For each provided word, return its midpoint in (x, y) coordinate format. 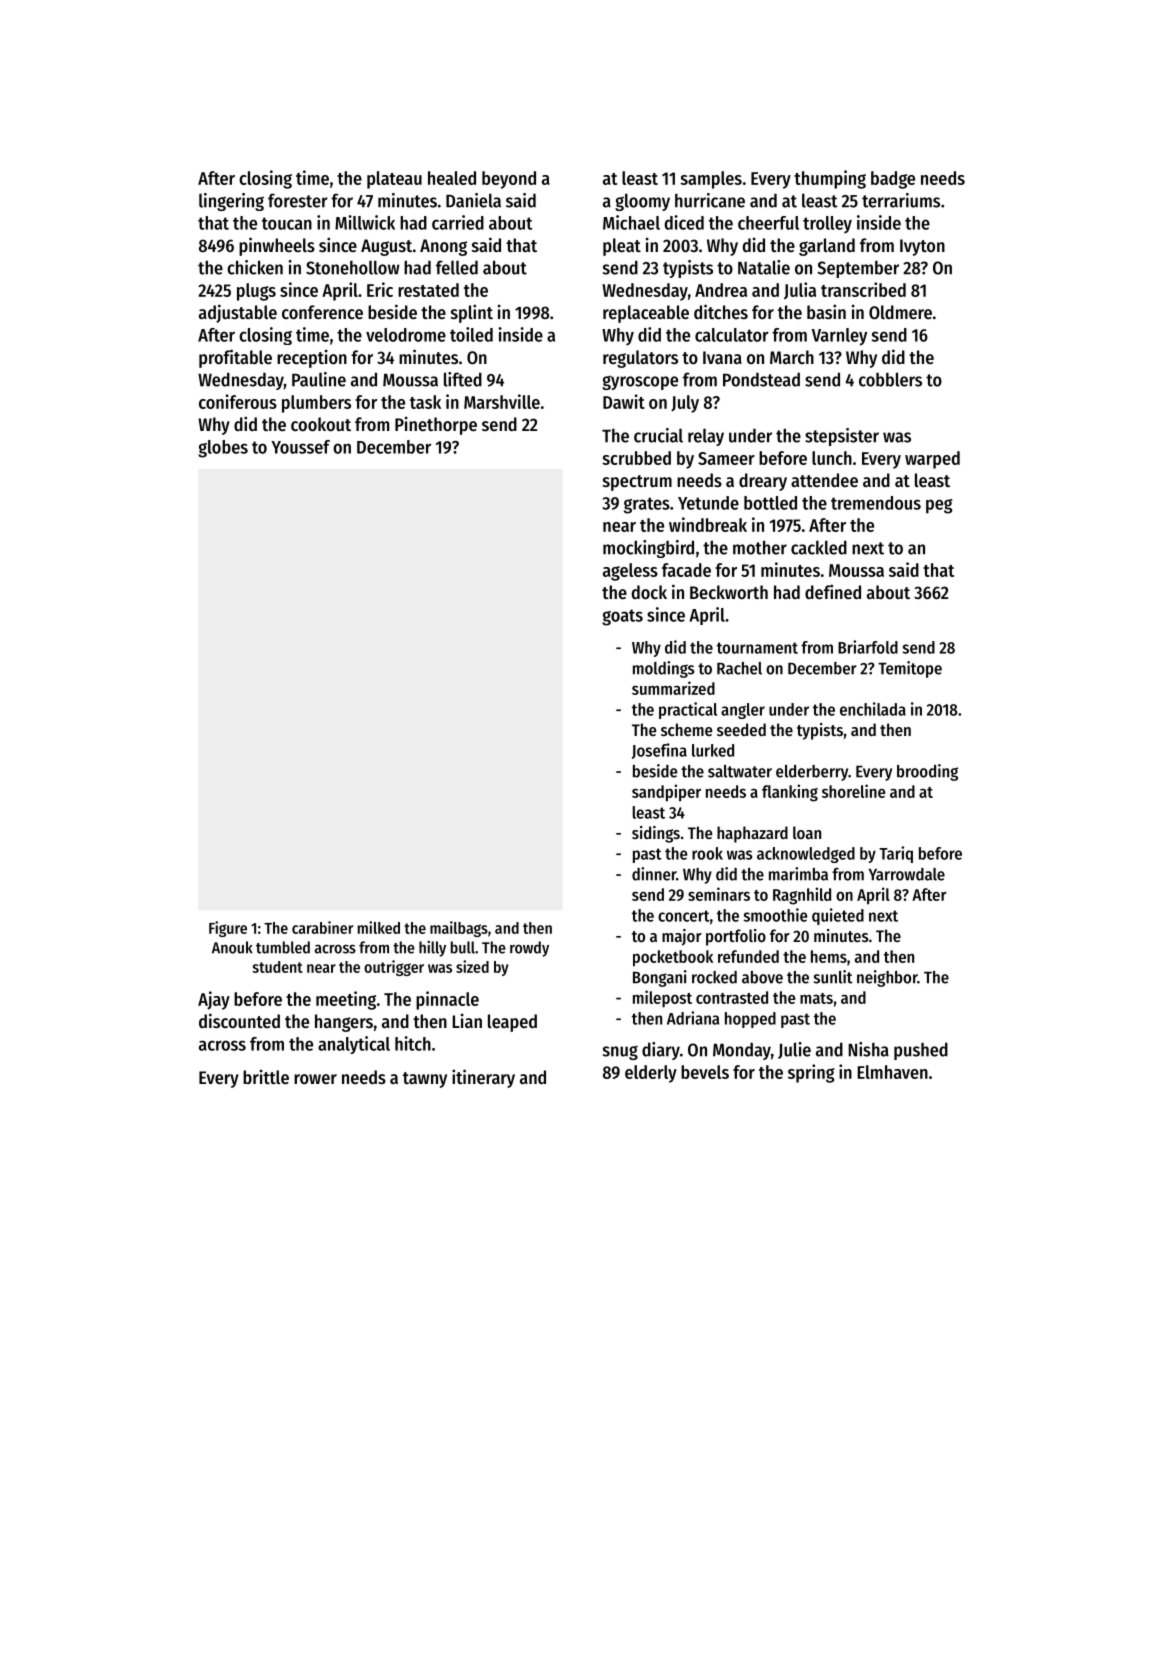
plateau (394, 180)
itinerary (483, 1078)
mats (816, 998)
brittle (266, 1076)
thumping (830, 179)
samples (711, 180)
